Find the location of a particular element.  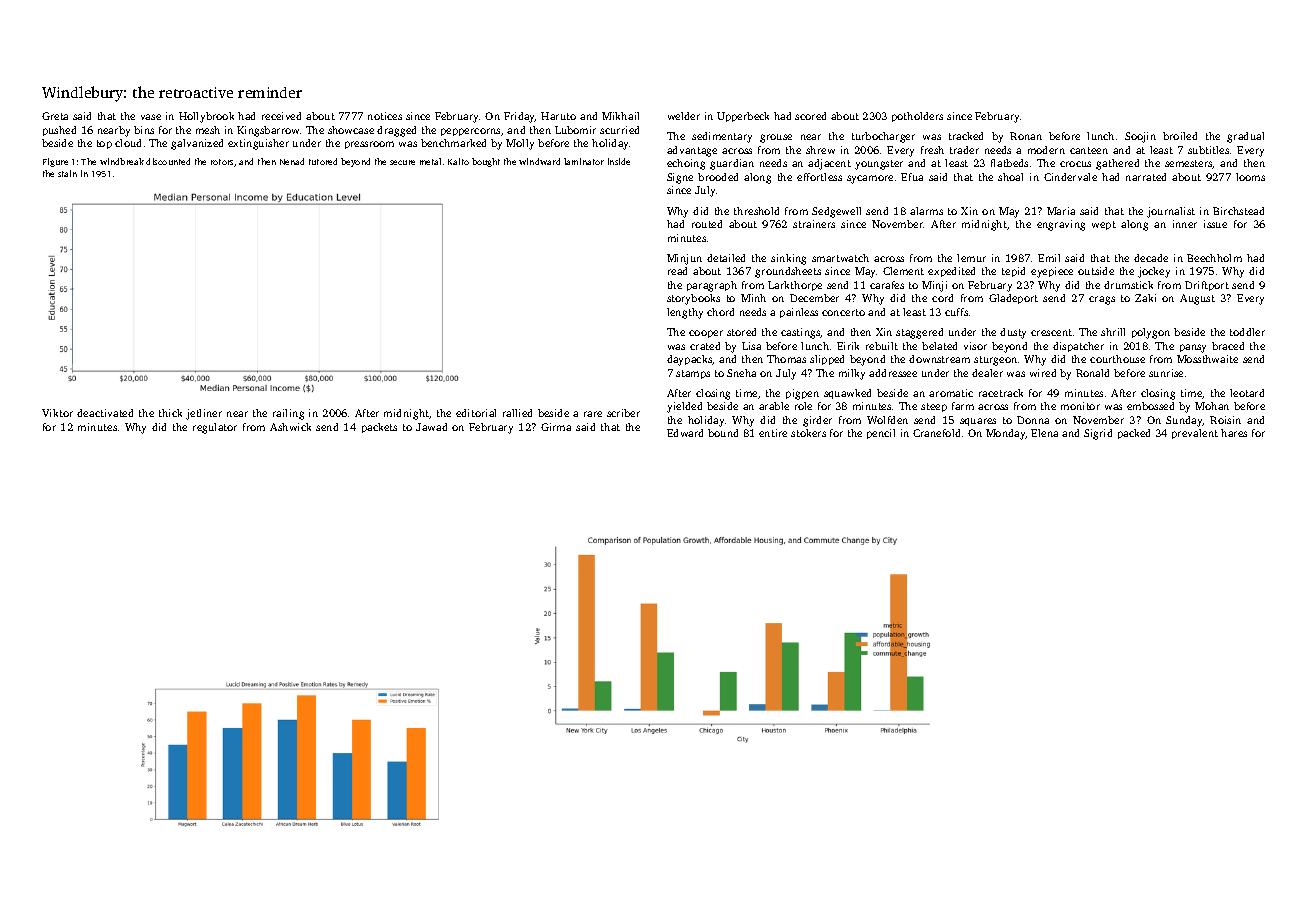

canteen is located at coordinates (1089, 150).
